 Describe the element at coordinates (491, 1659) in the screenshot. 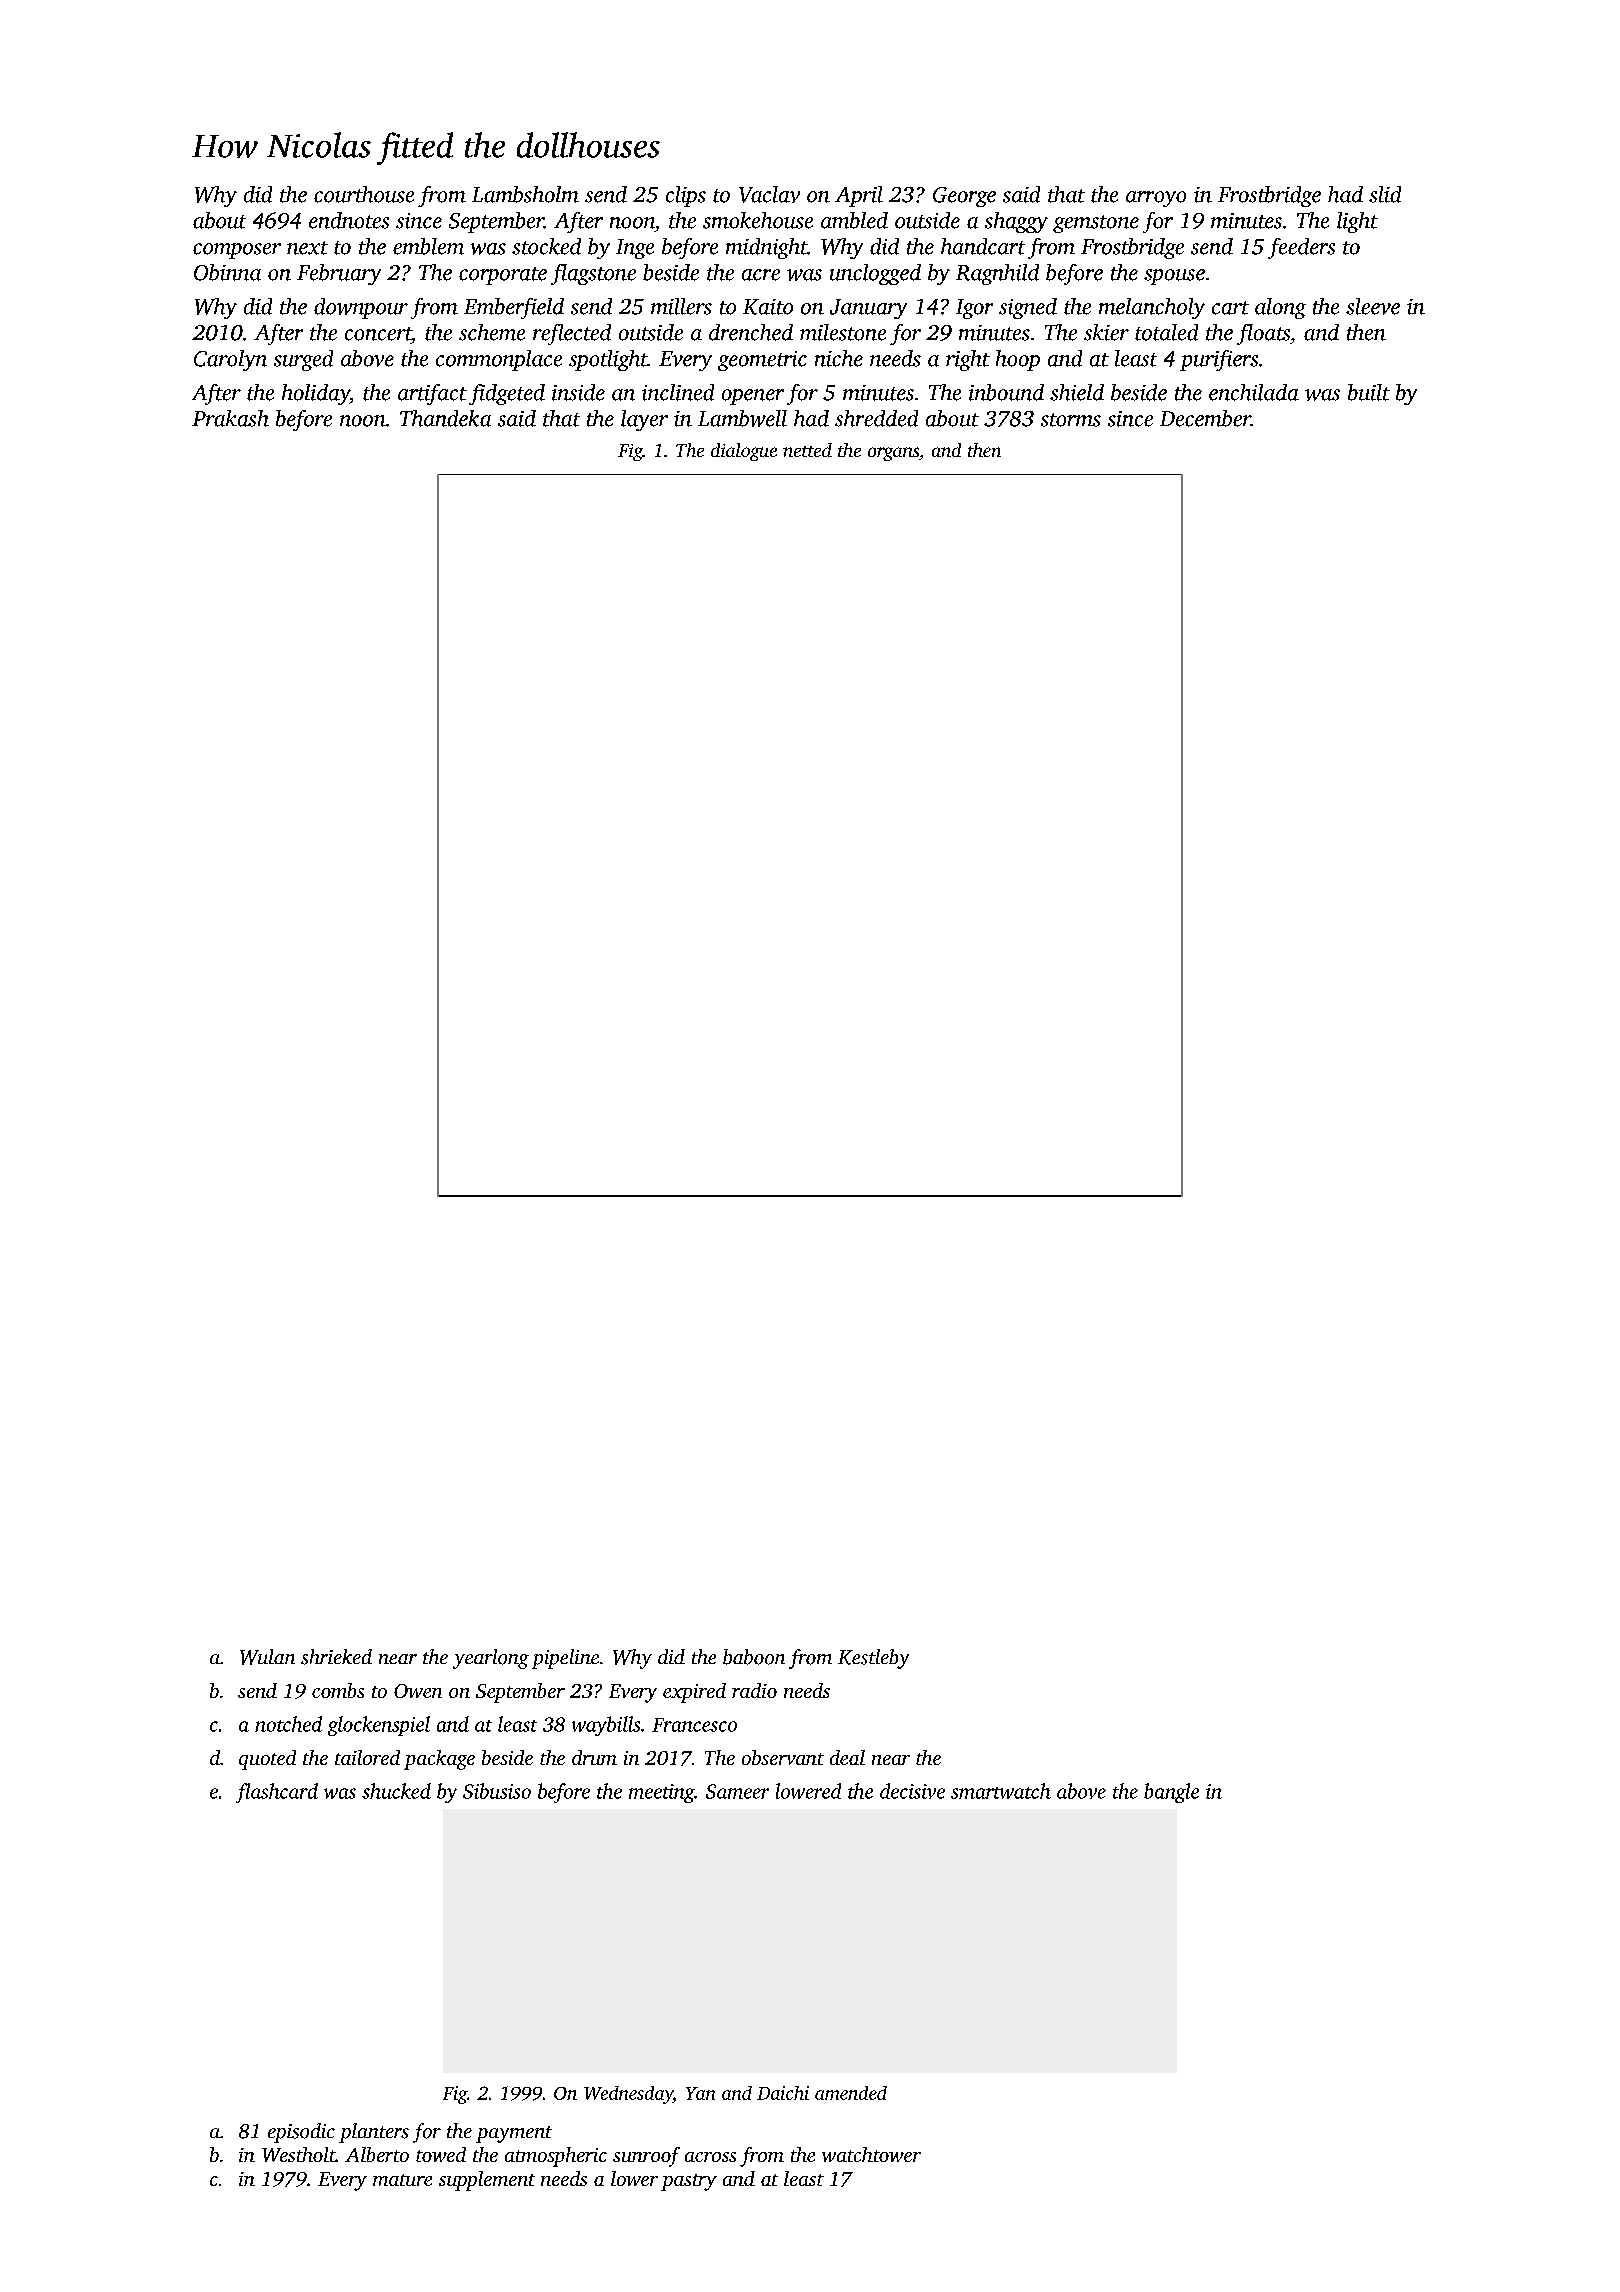

I see `yearlong` at that location.
